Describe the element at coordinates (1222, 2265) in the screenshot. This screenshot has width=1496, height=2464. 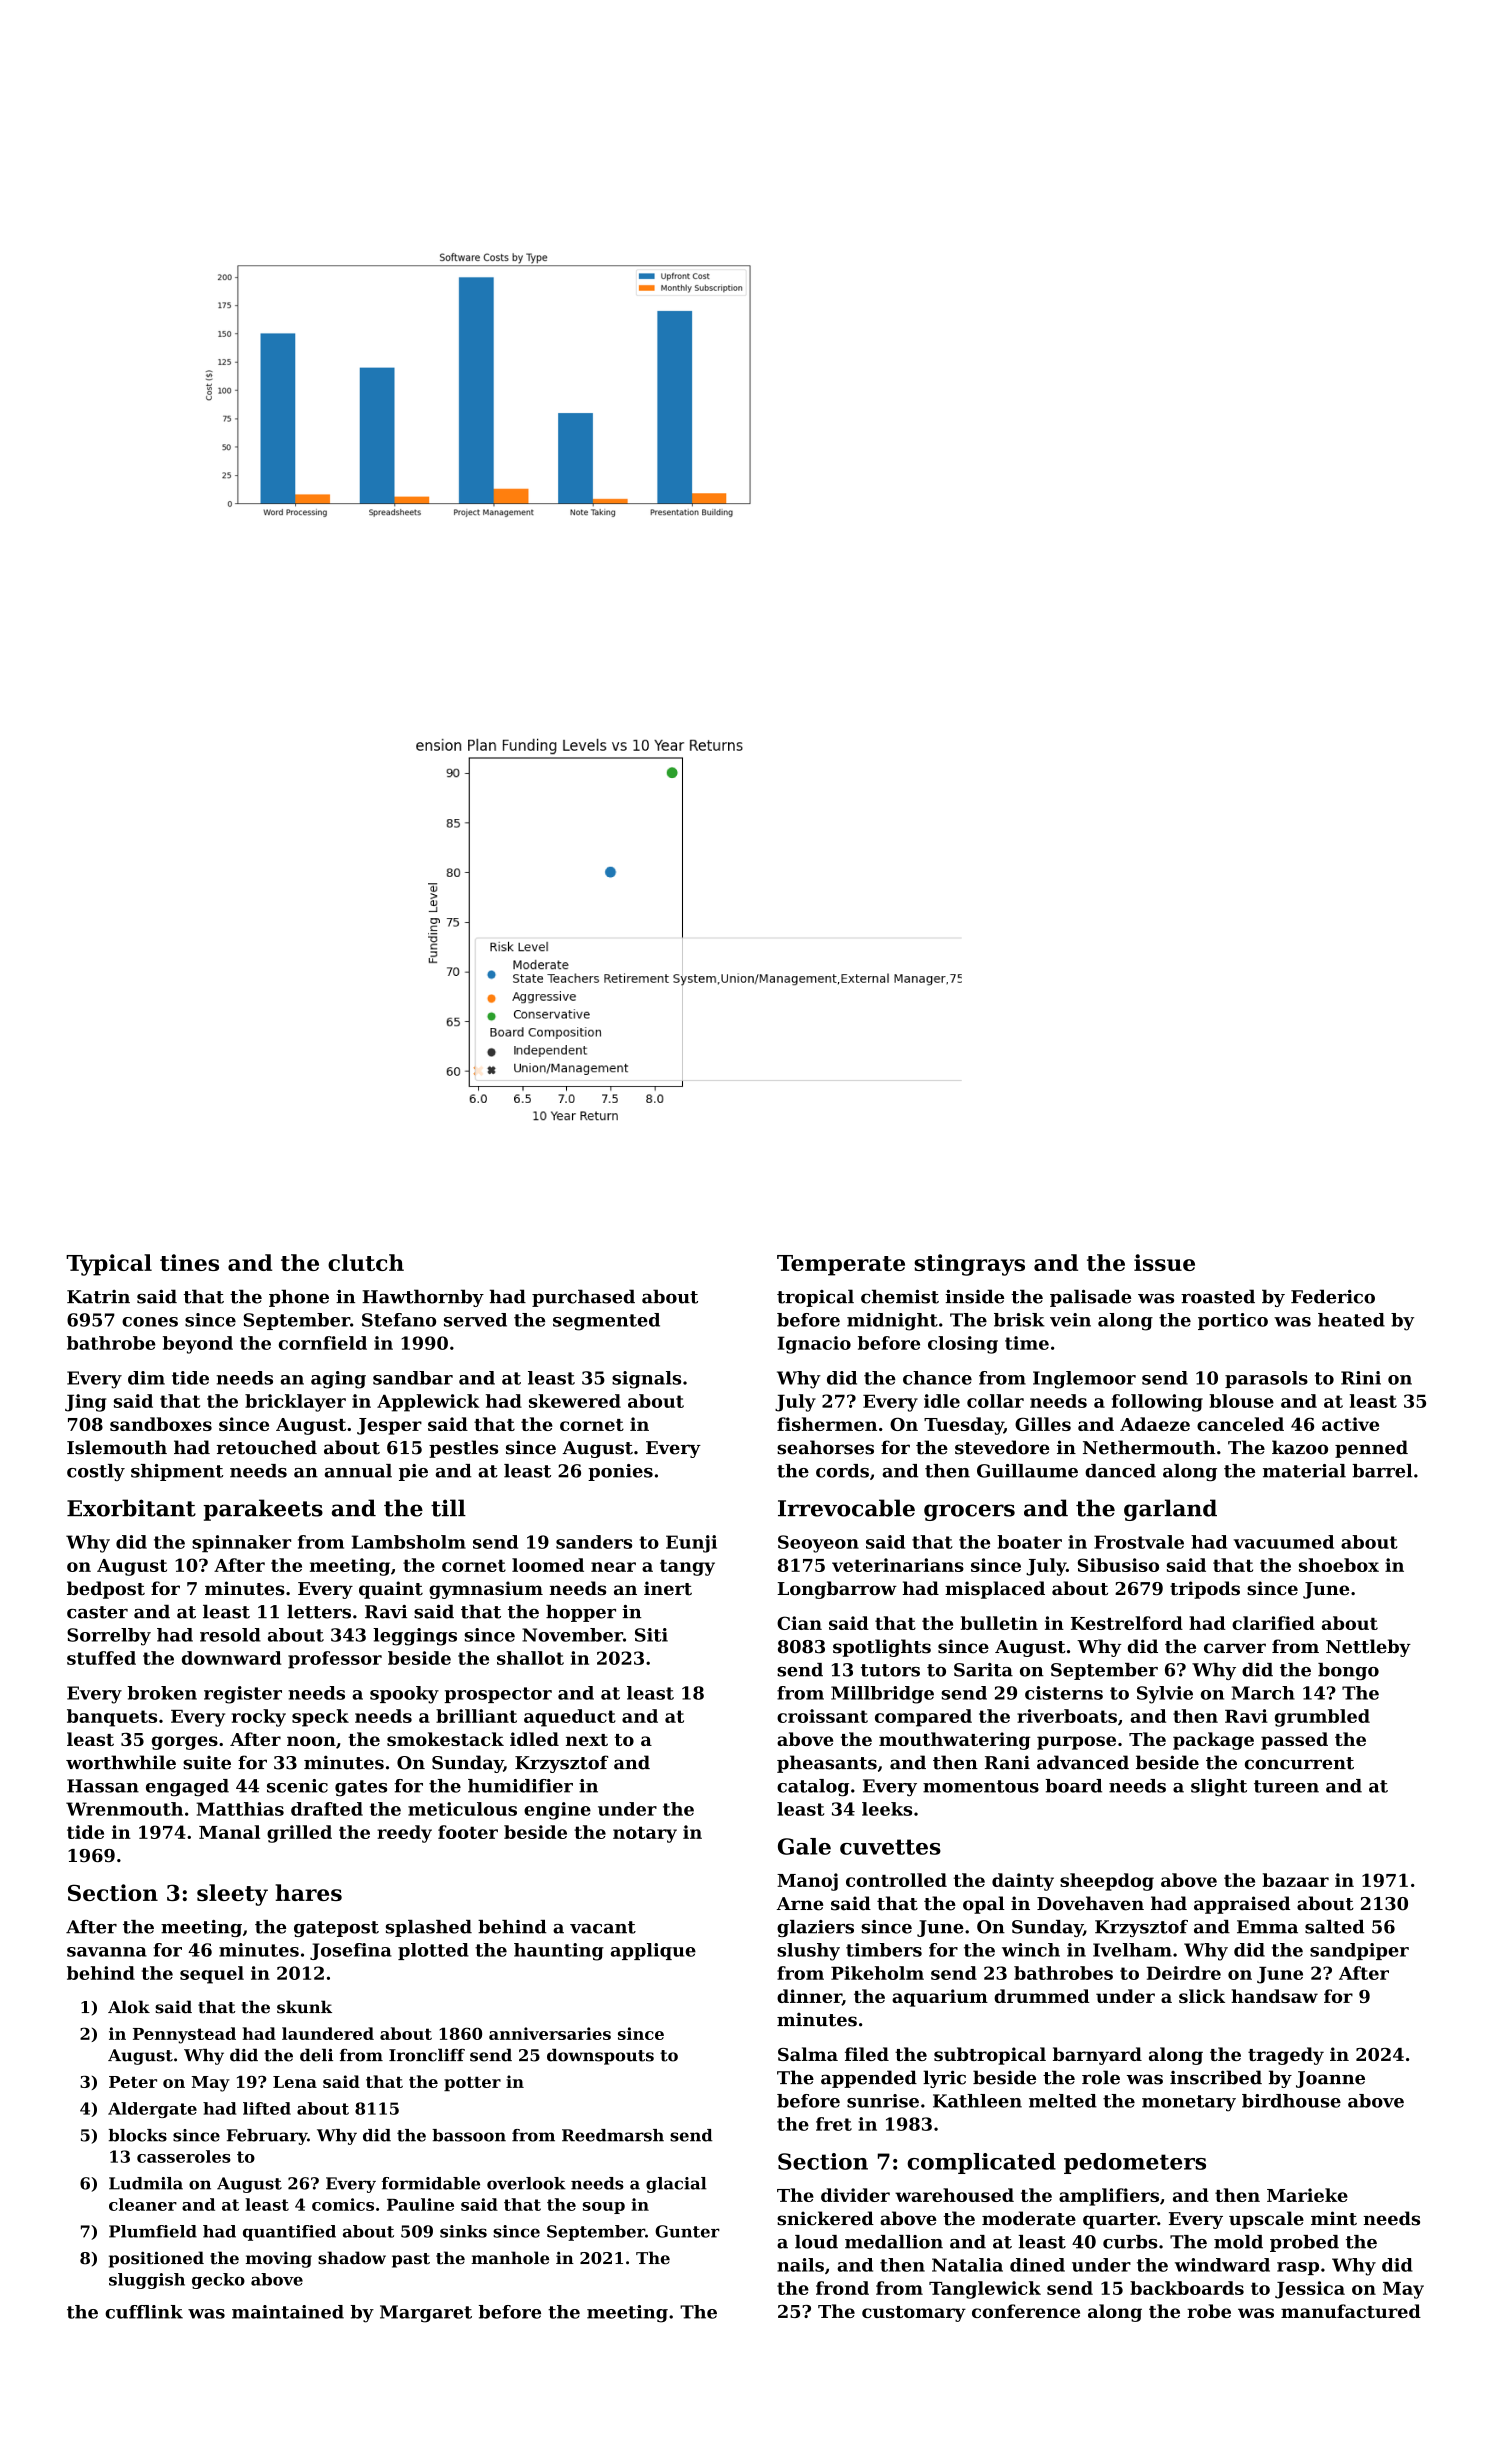
I see `windward` at that location.
